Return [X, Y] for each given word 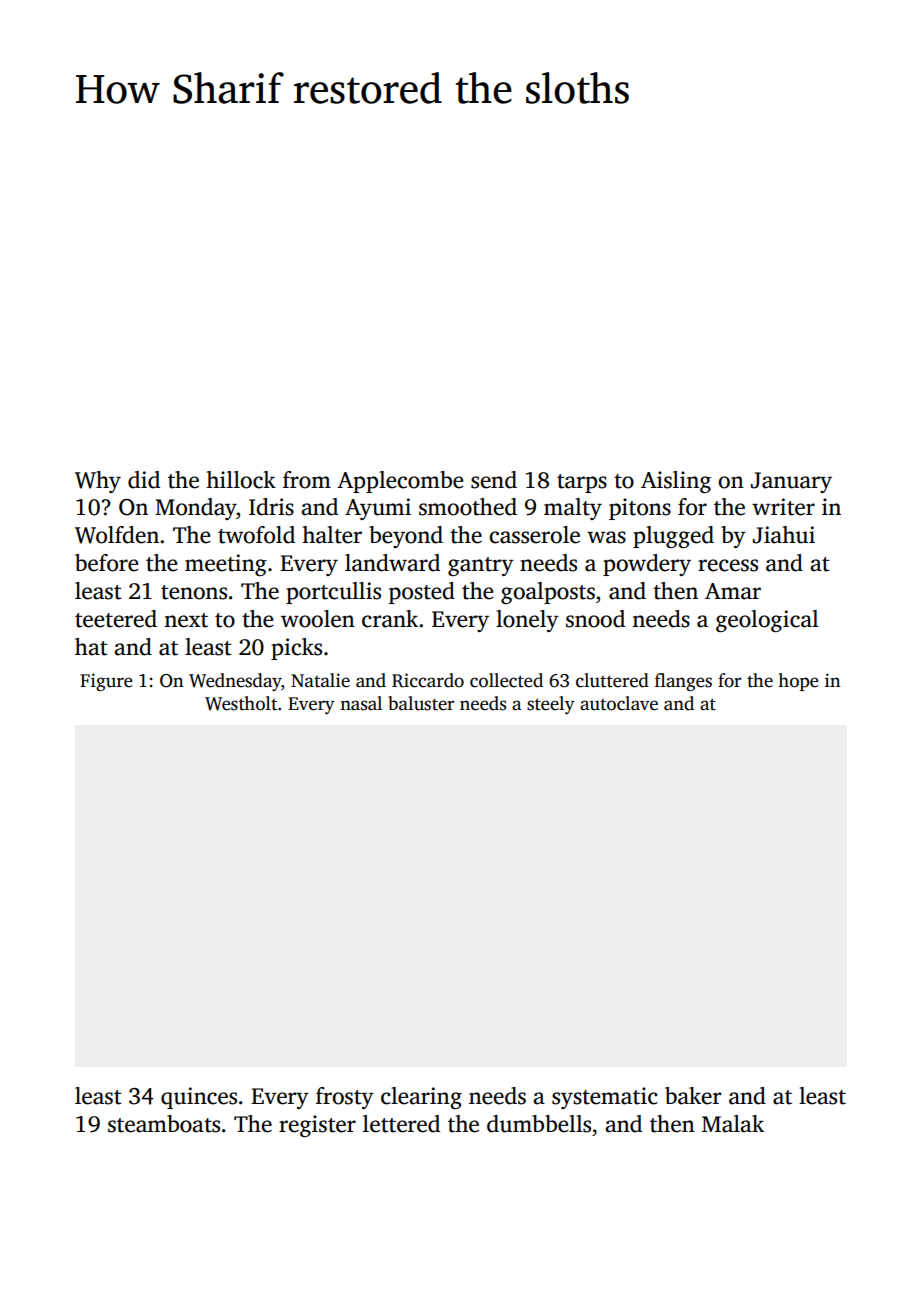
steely [551, 705]
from [307, 480]
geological [767, 621]
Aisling [676, 482]
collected [506, 680]
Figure [106, 682]
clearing [421, 1098]
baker [693, 1096]
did [144, 480]
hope [798, 682]
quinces [199, 1098]
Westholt [241, 703]
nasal [361, 703]
